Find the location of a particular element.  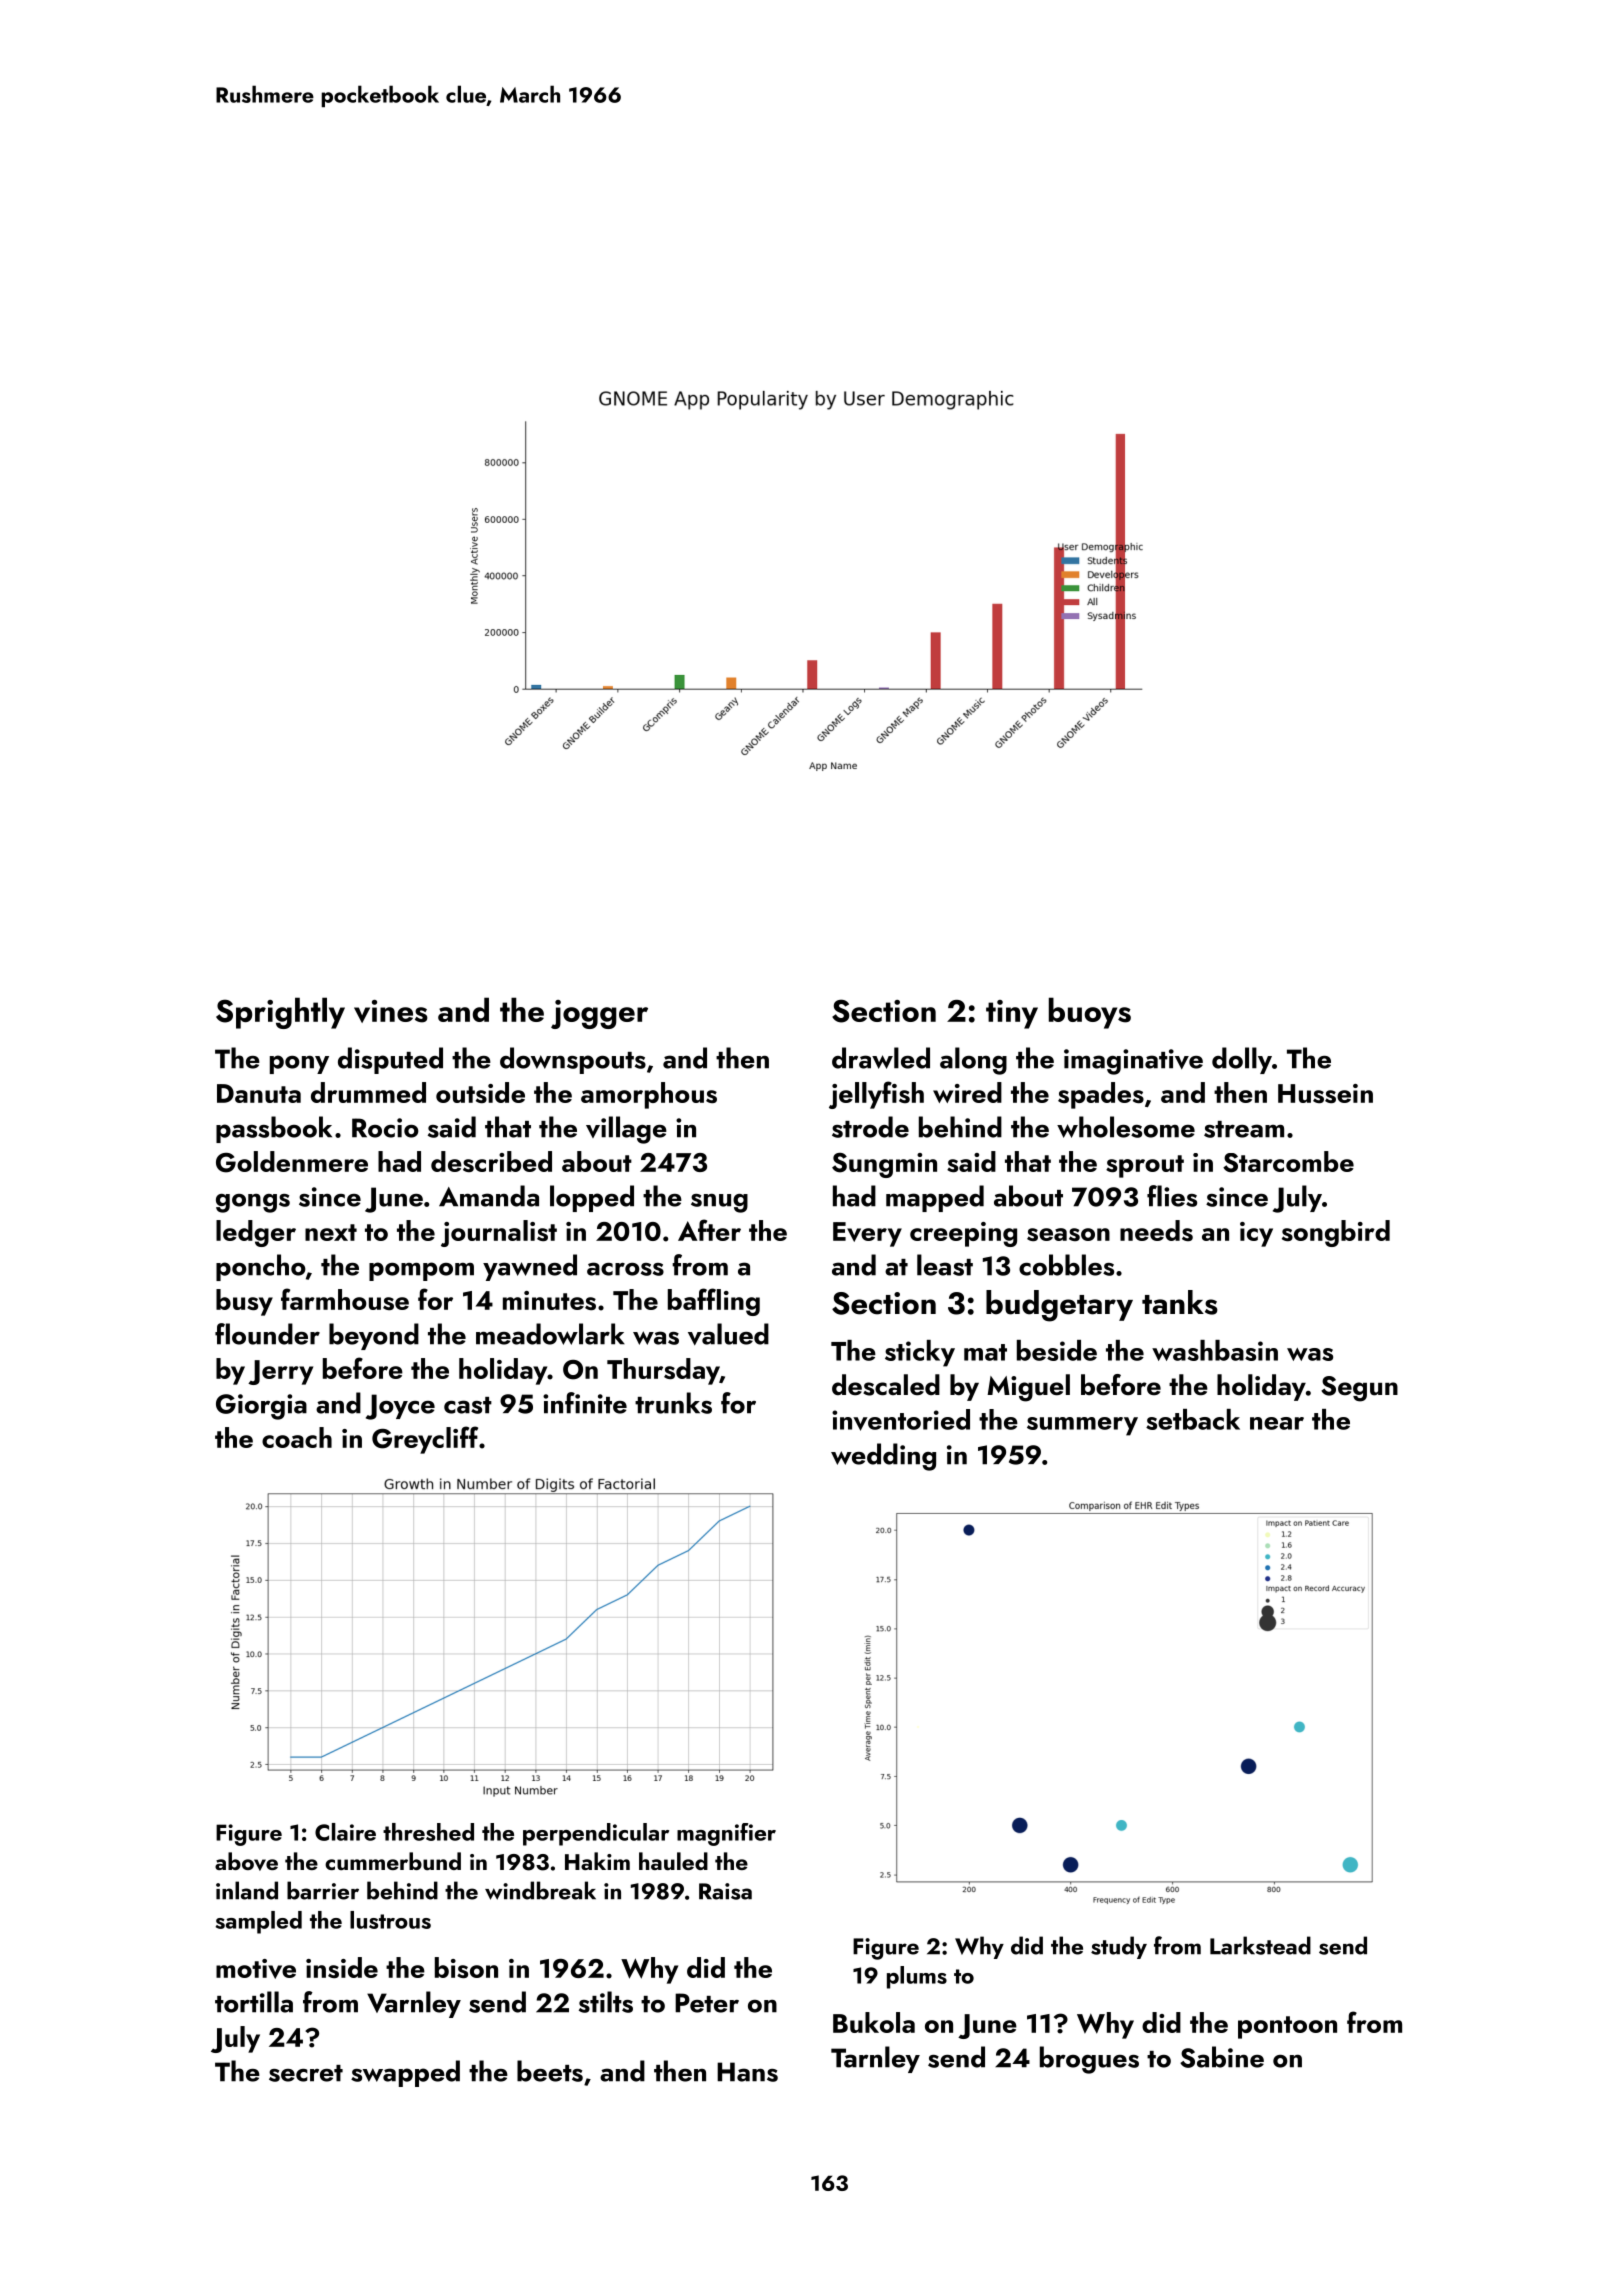

wedding is located at coordinates (883, 1457).
